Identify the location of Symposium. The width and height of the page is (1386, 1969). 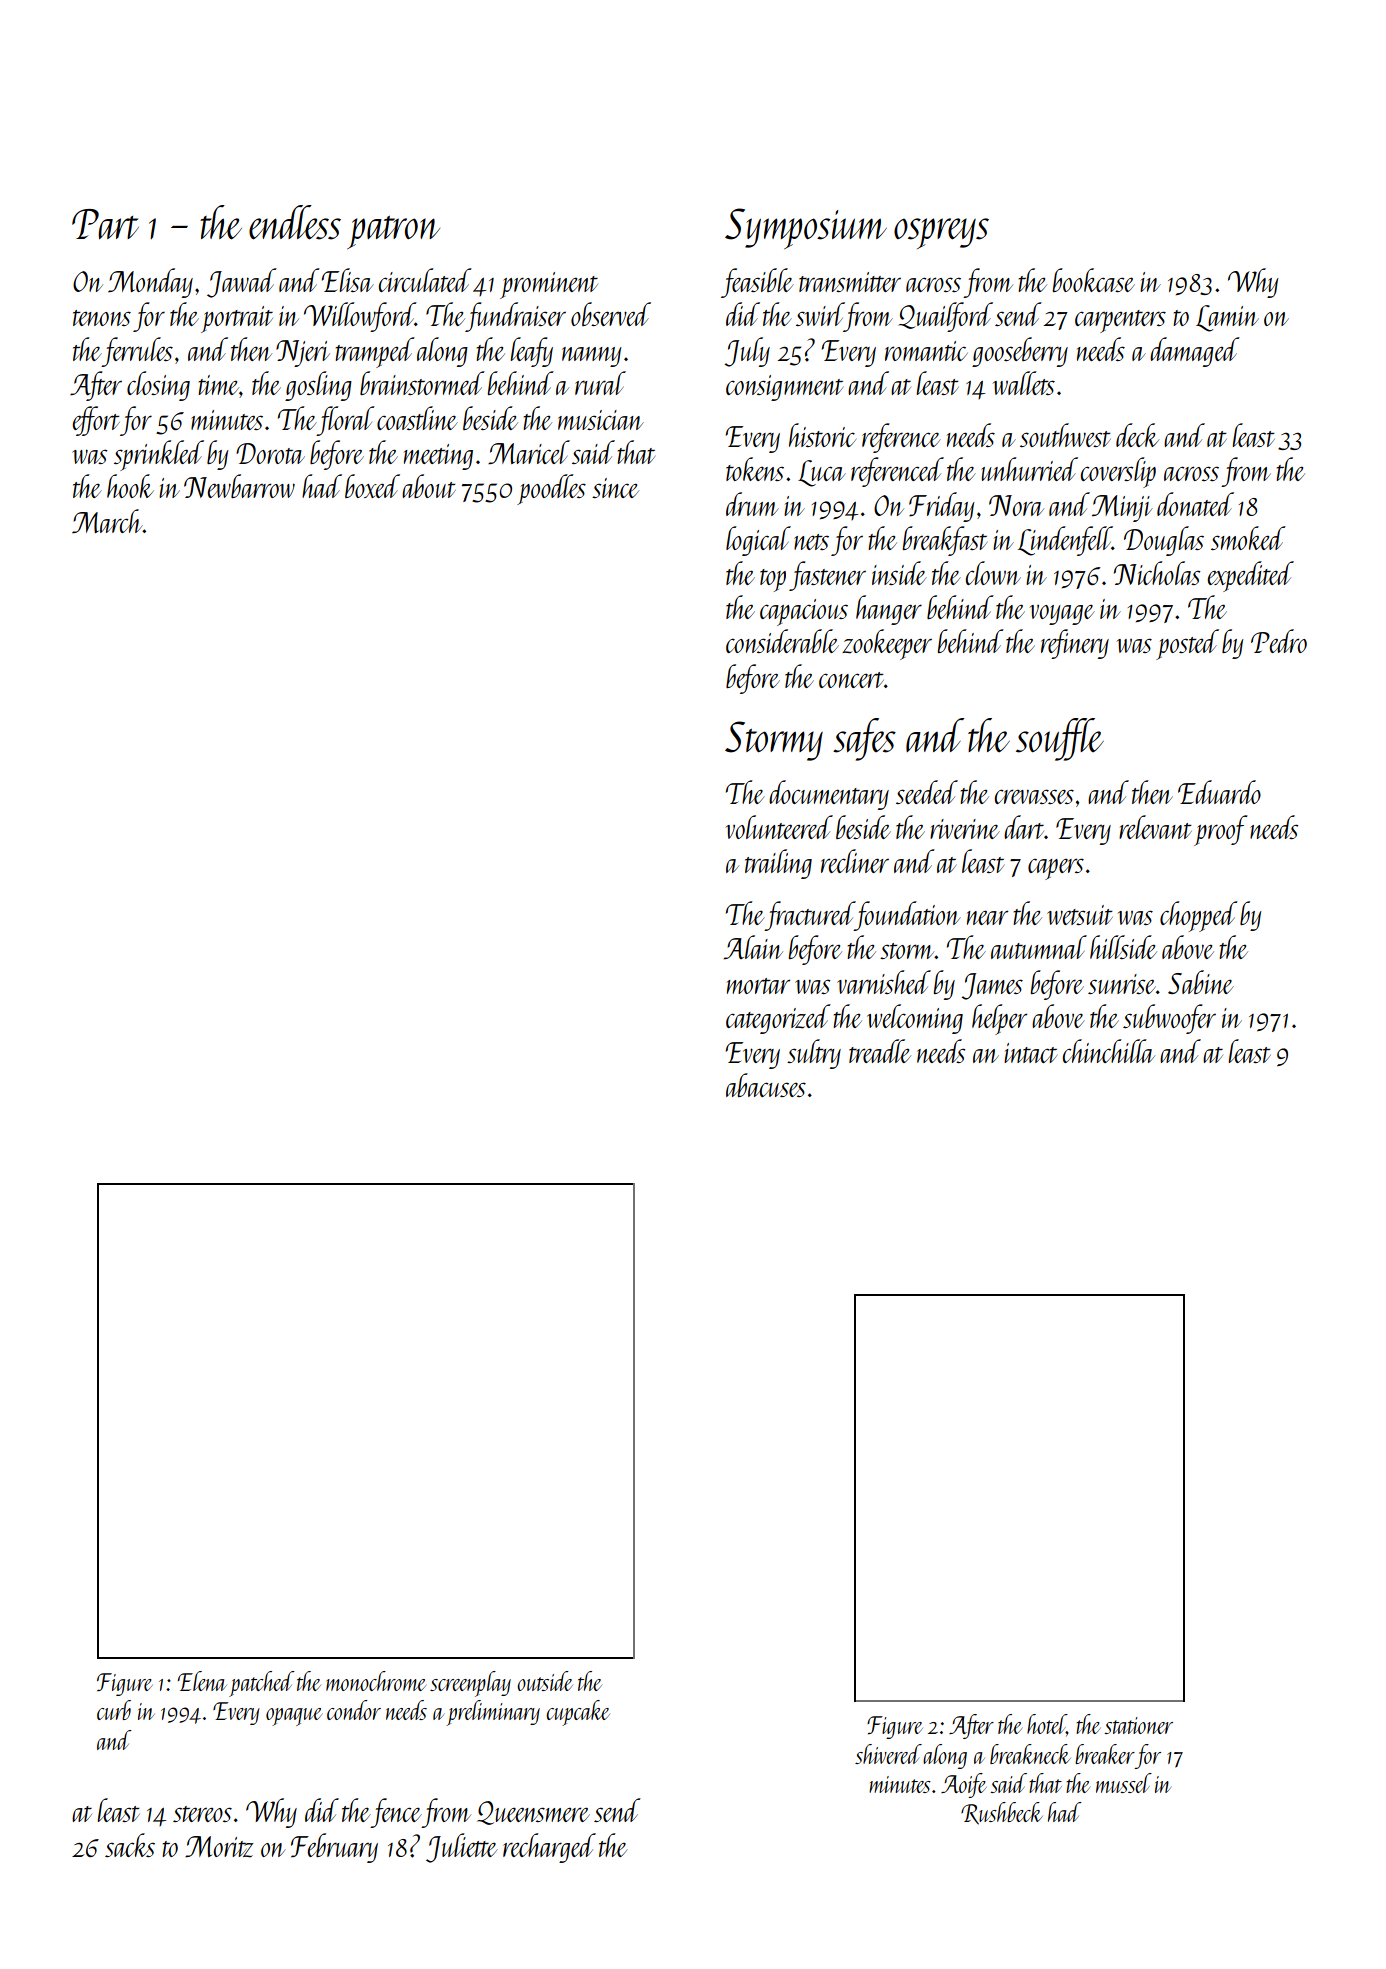
(806, 228).
